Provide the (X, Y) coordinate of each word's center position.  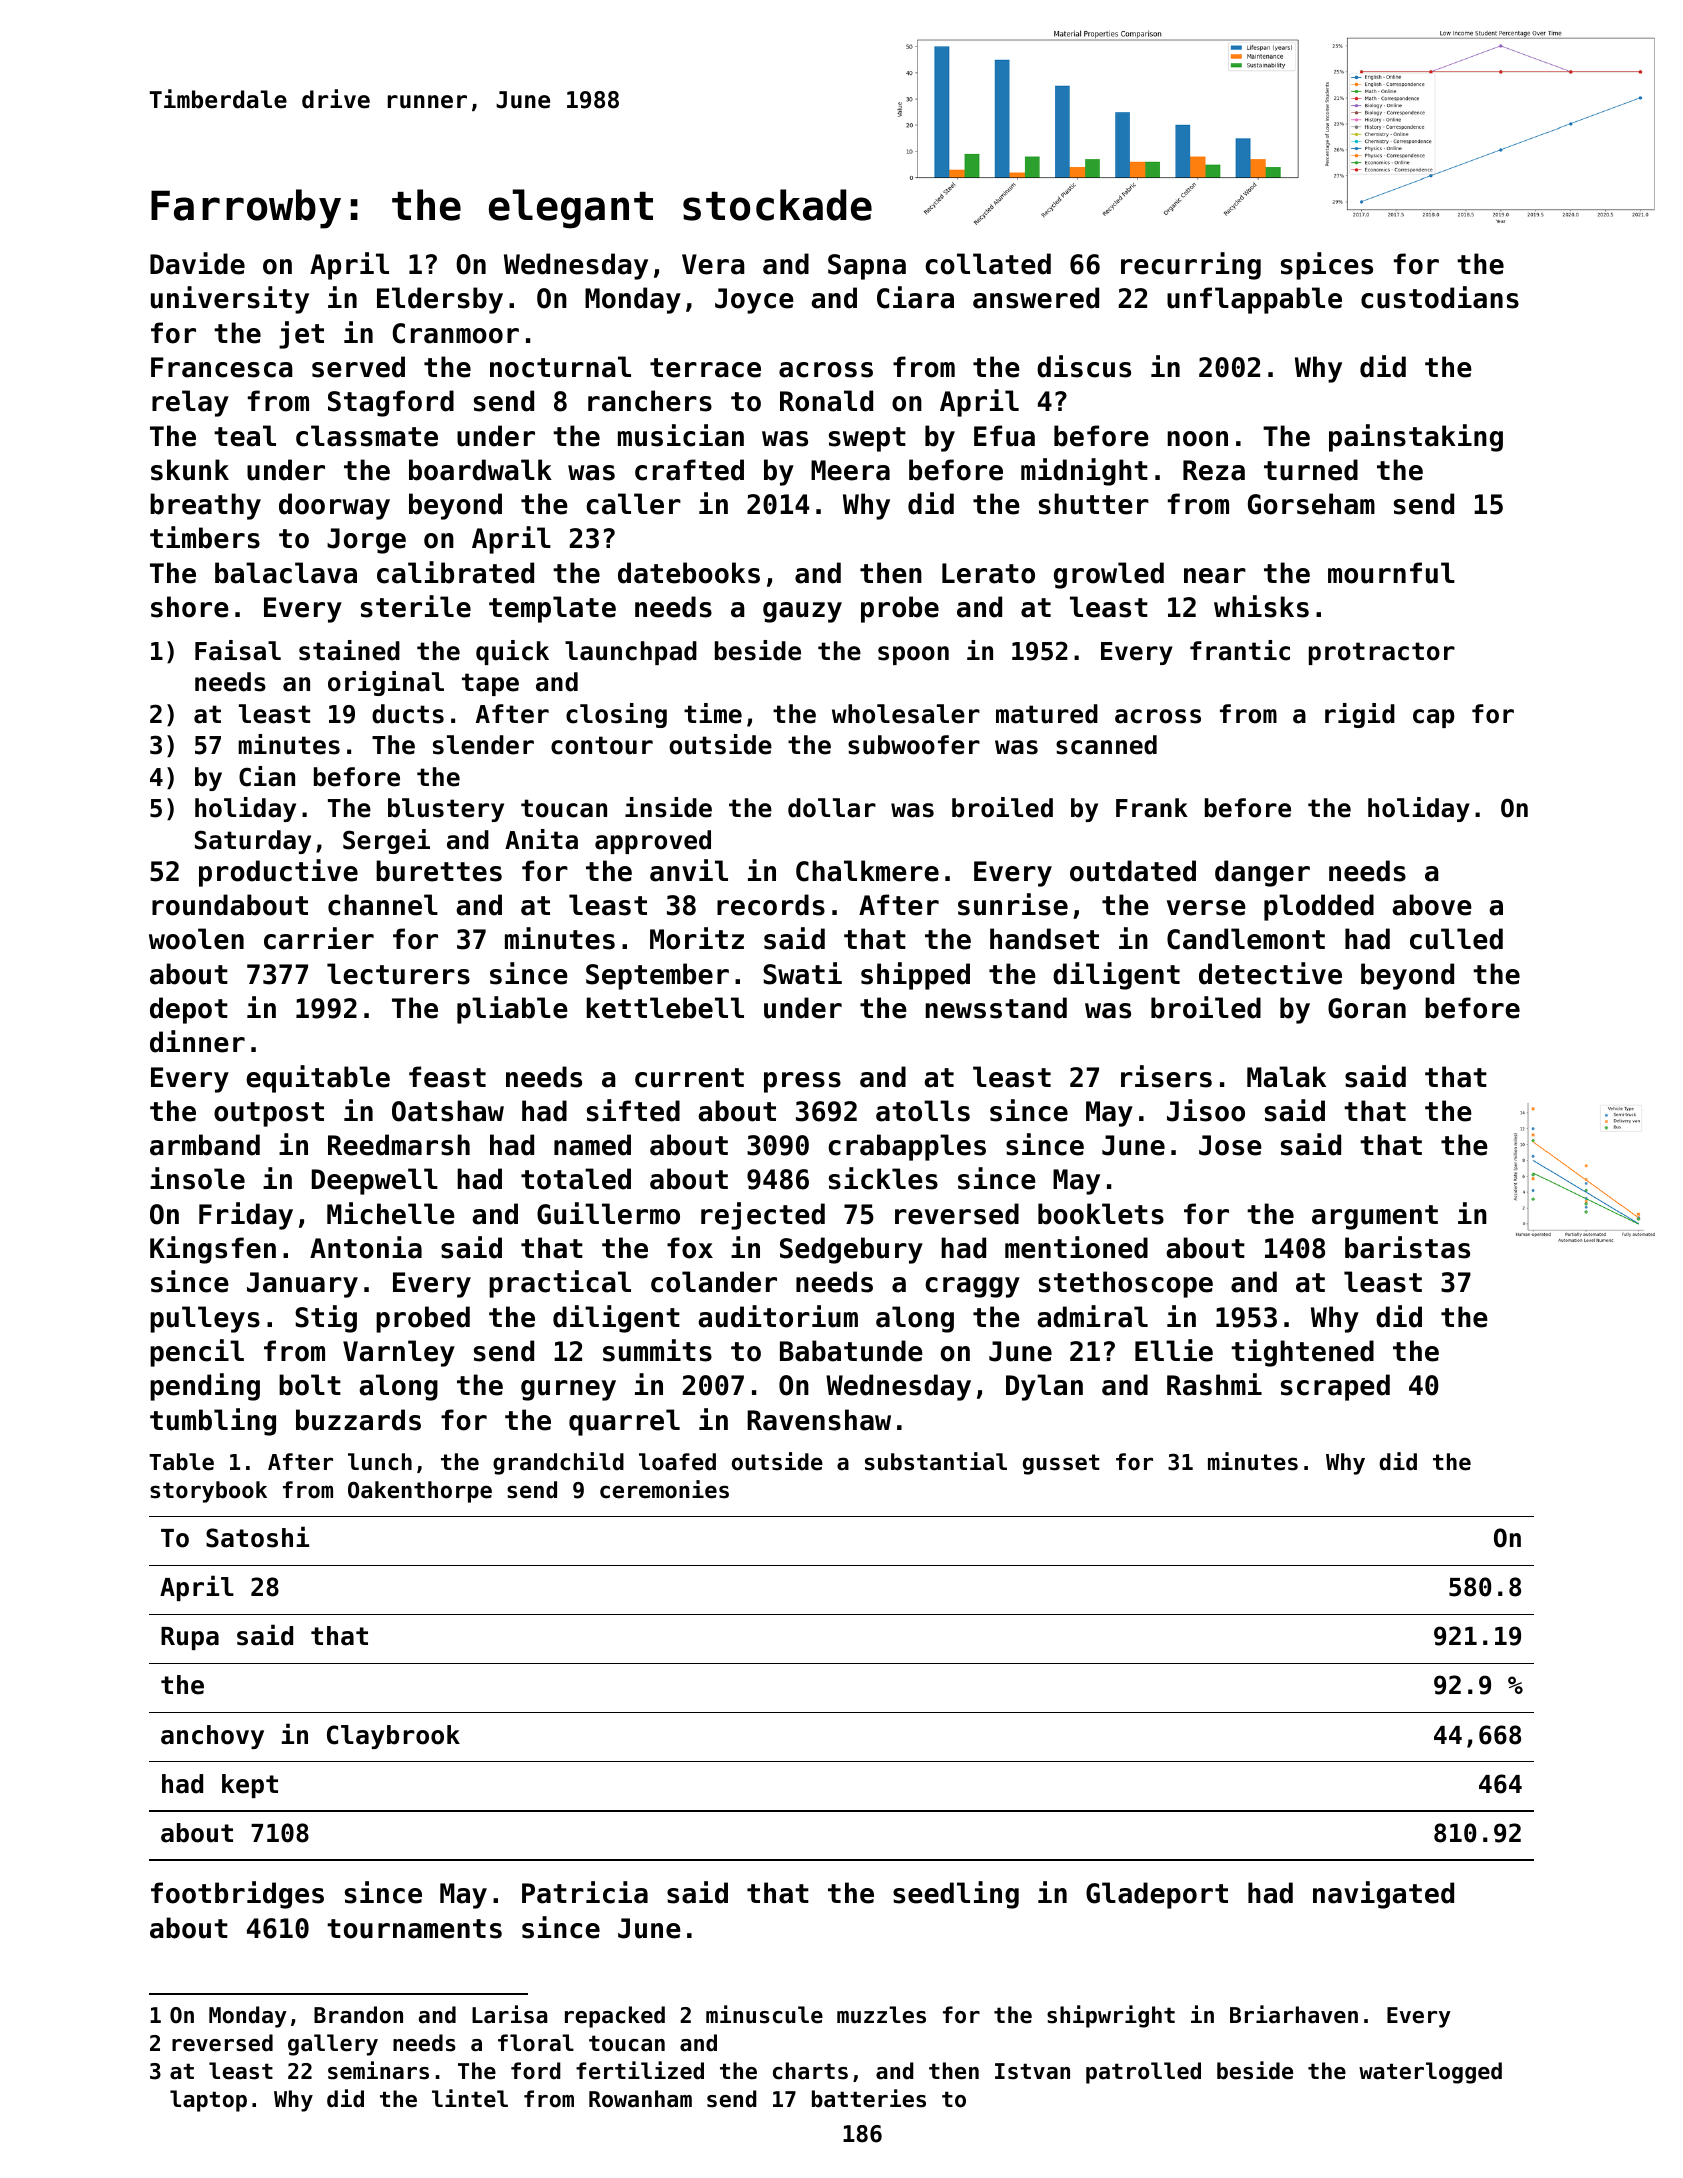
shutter (1094, 504)
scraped (1335, 1387)
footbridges (237, 1895)
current (689, 1078)
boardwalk (480, 470)
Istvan (1032, 2071)
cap (1433, 718)
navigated (1383, 1895)
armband (205, 1145)
